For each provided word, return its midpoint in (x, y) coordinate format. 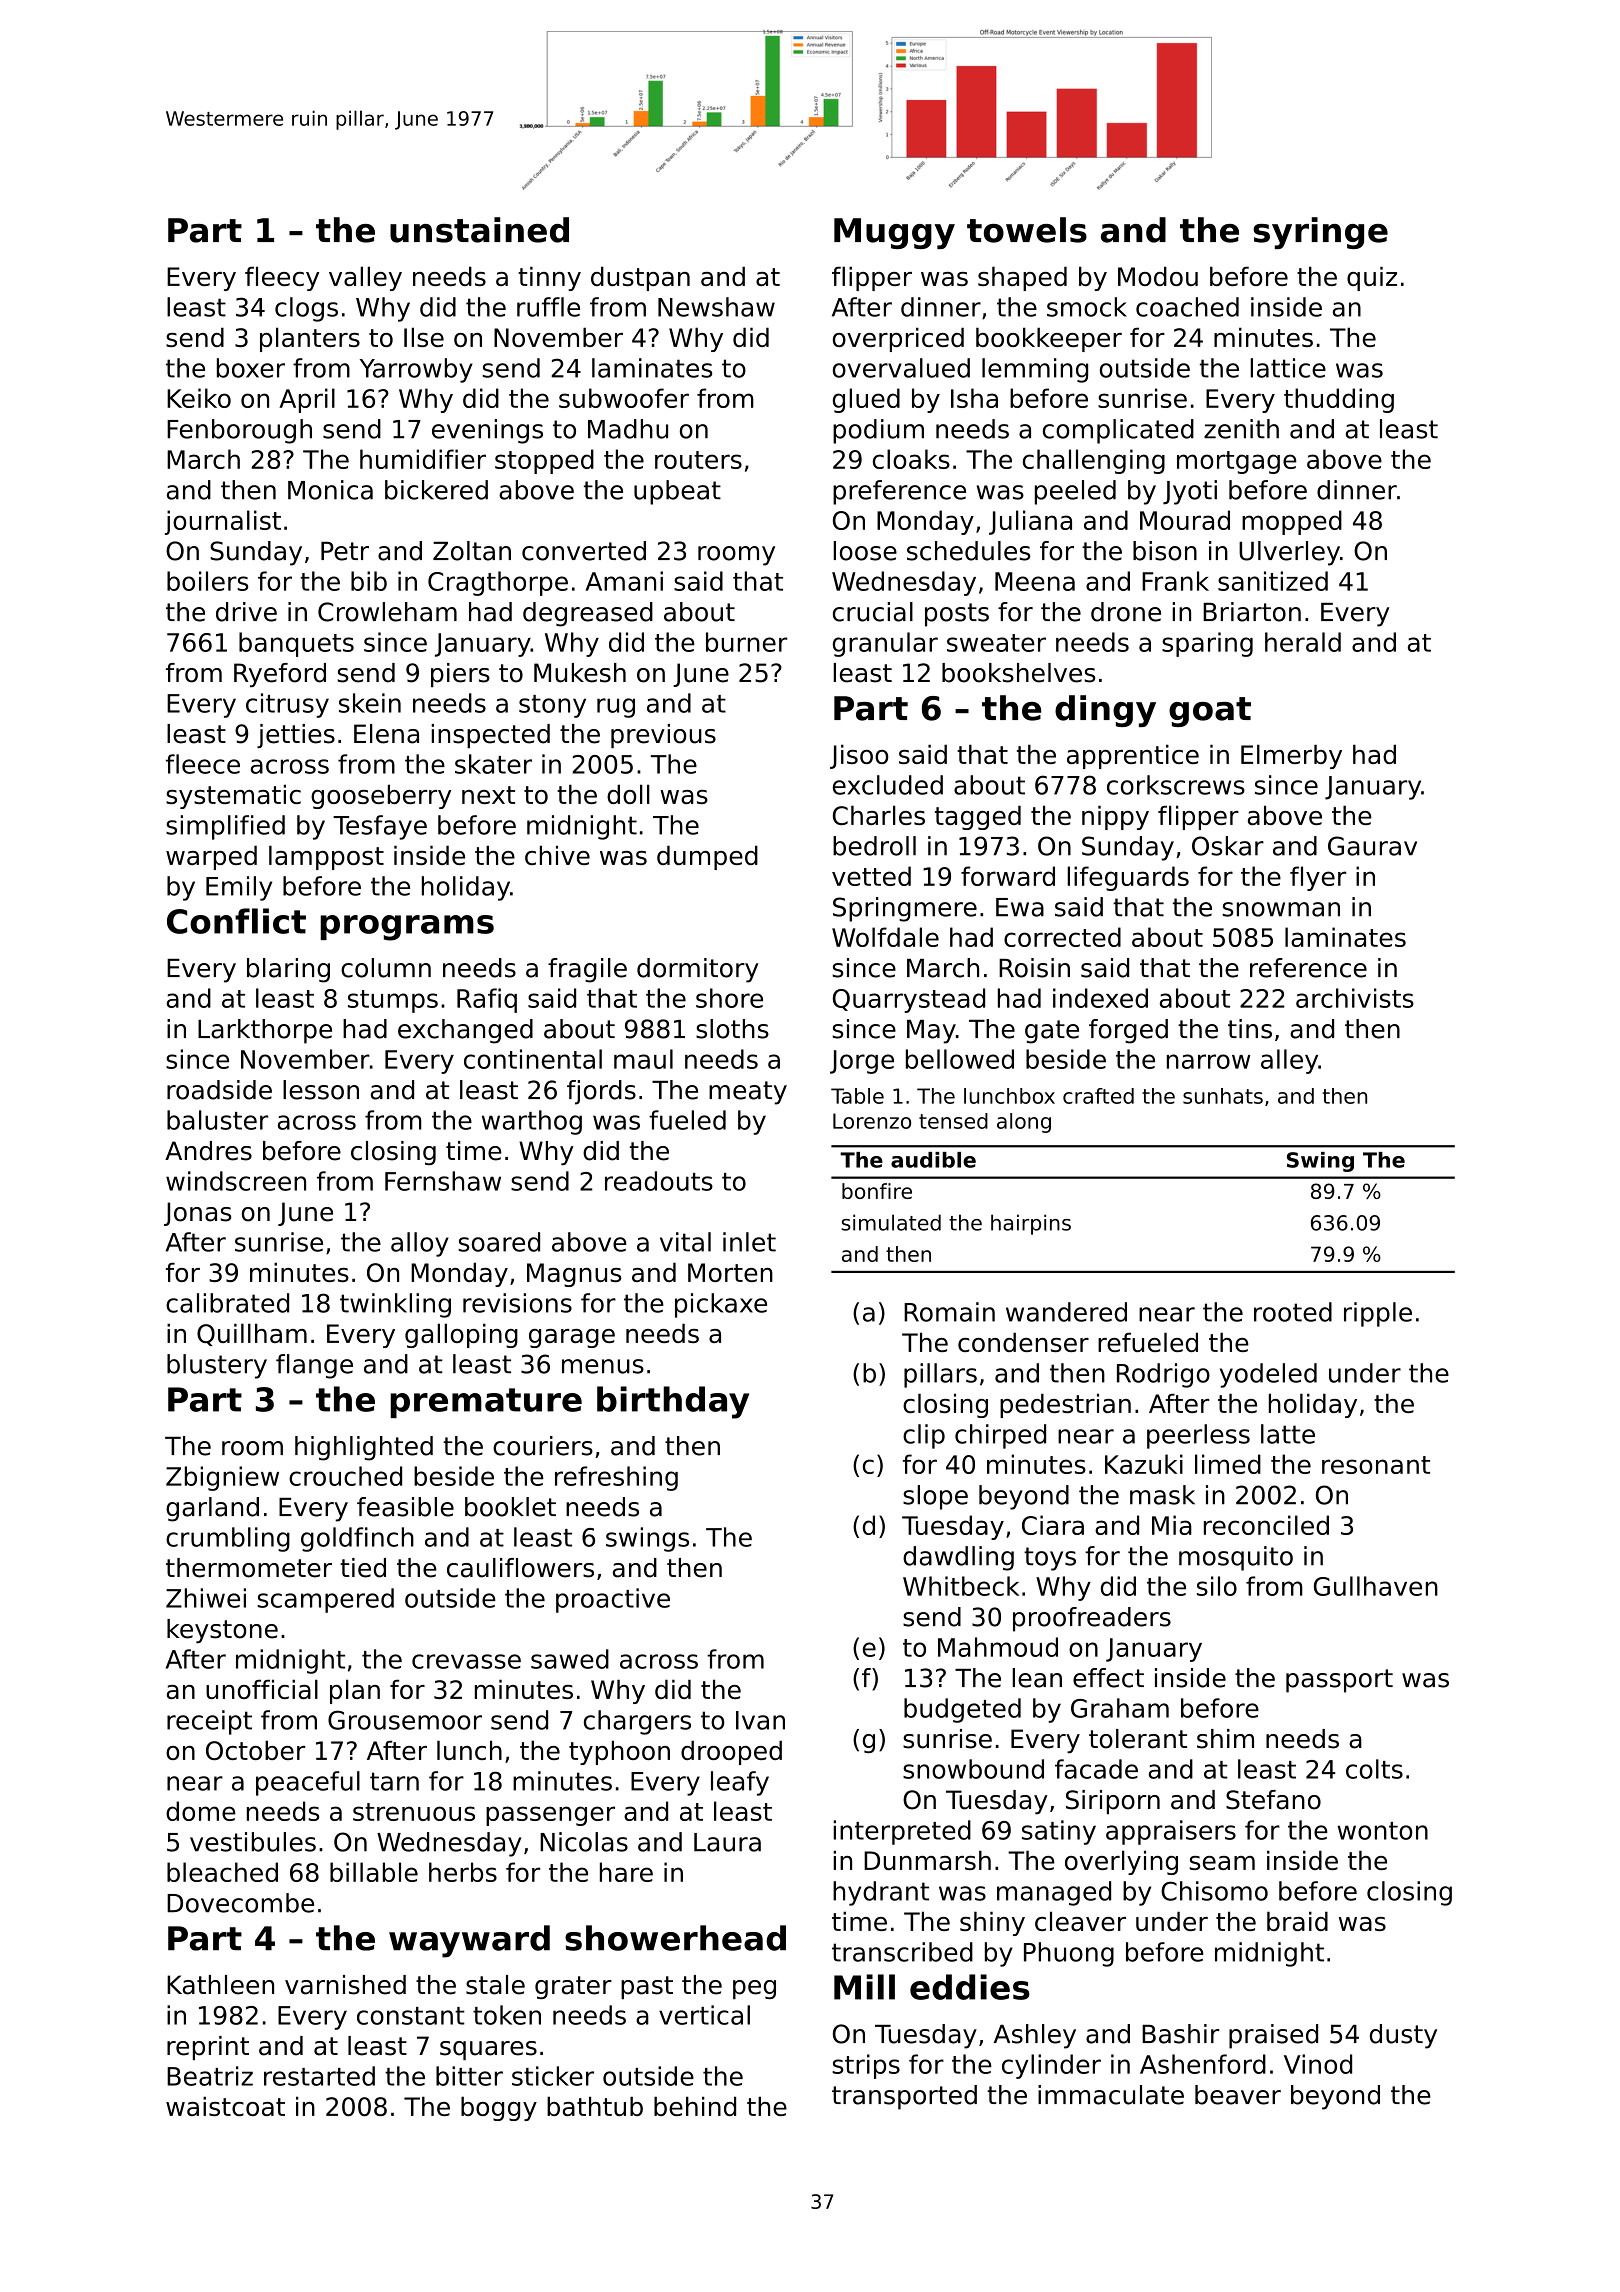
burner (746, 642)
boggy (499, 2108)
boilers (207, 581)
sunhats (1223, 1096)
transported (904, 2097)
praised (1273, 2036)
